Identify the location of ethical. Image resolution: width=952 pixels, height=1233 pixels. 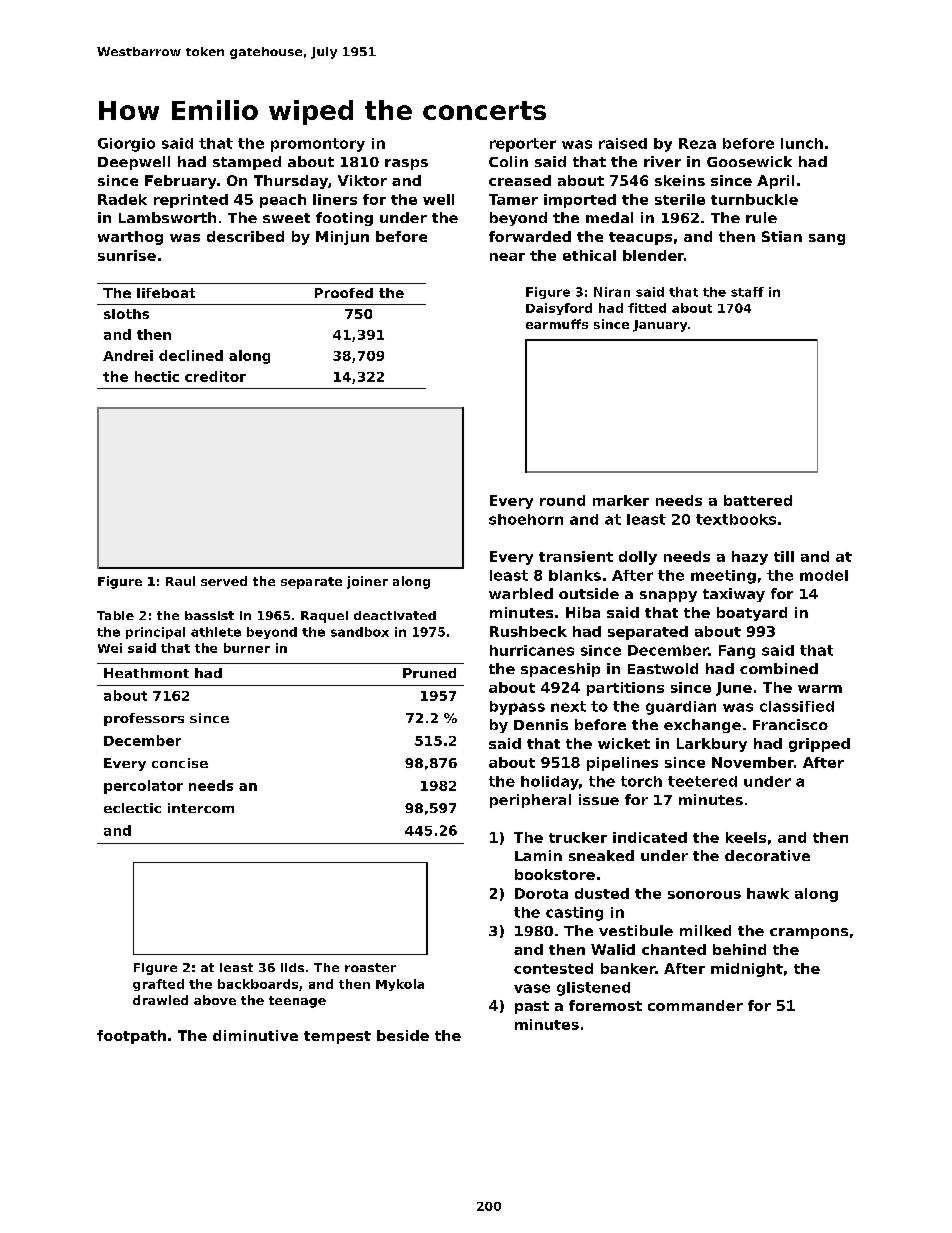
(589, 255).
